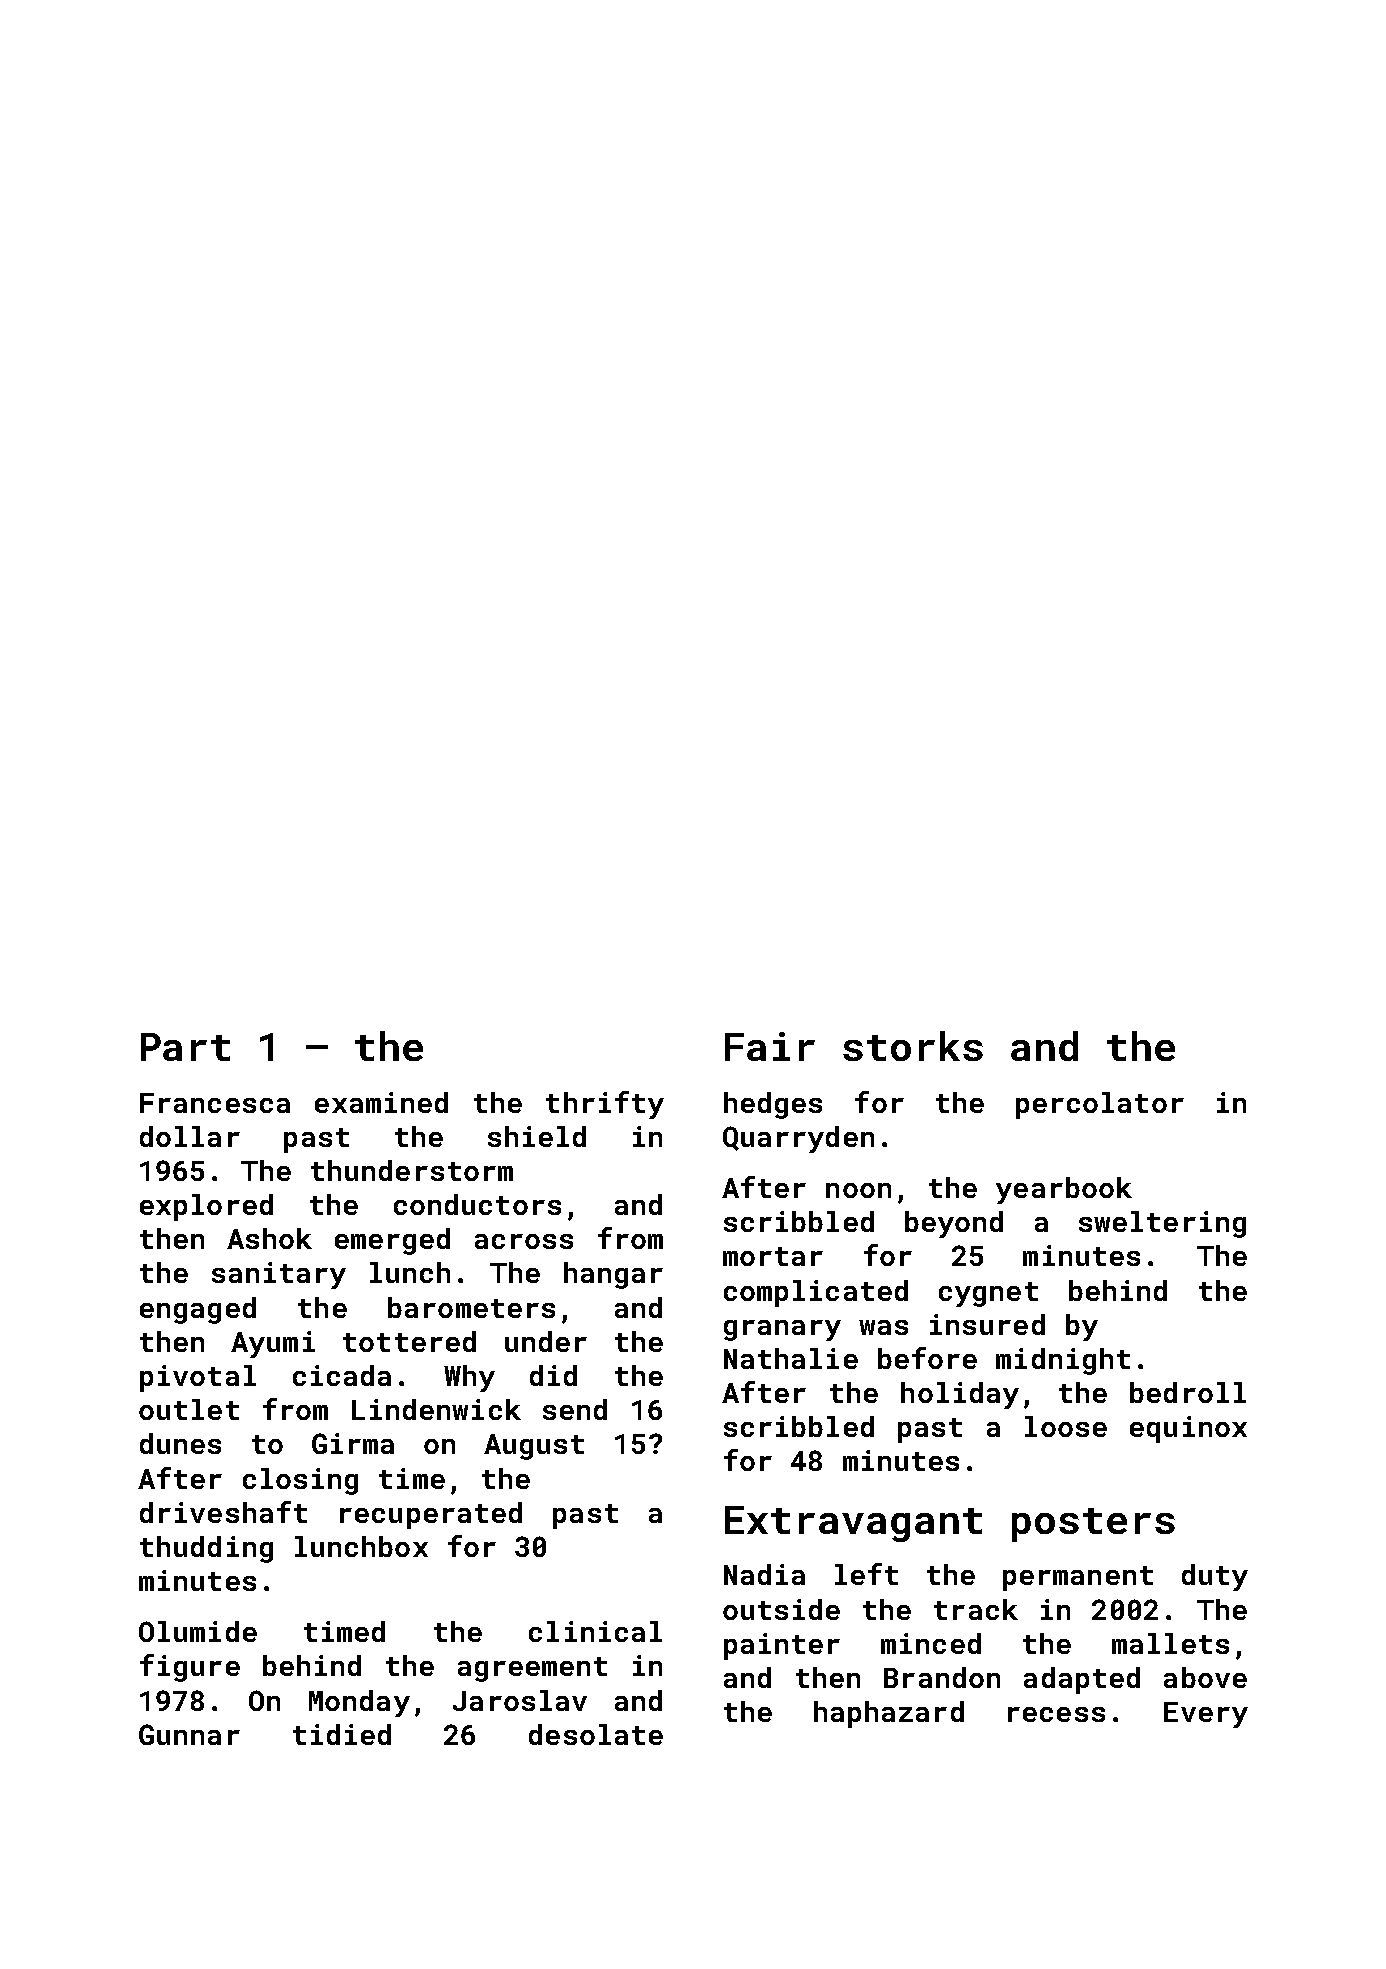 The image size is (1386, 1969). I want to click on Fair, so click(770, 1046).
